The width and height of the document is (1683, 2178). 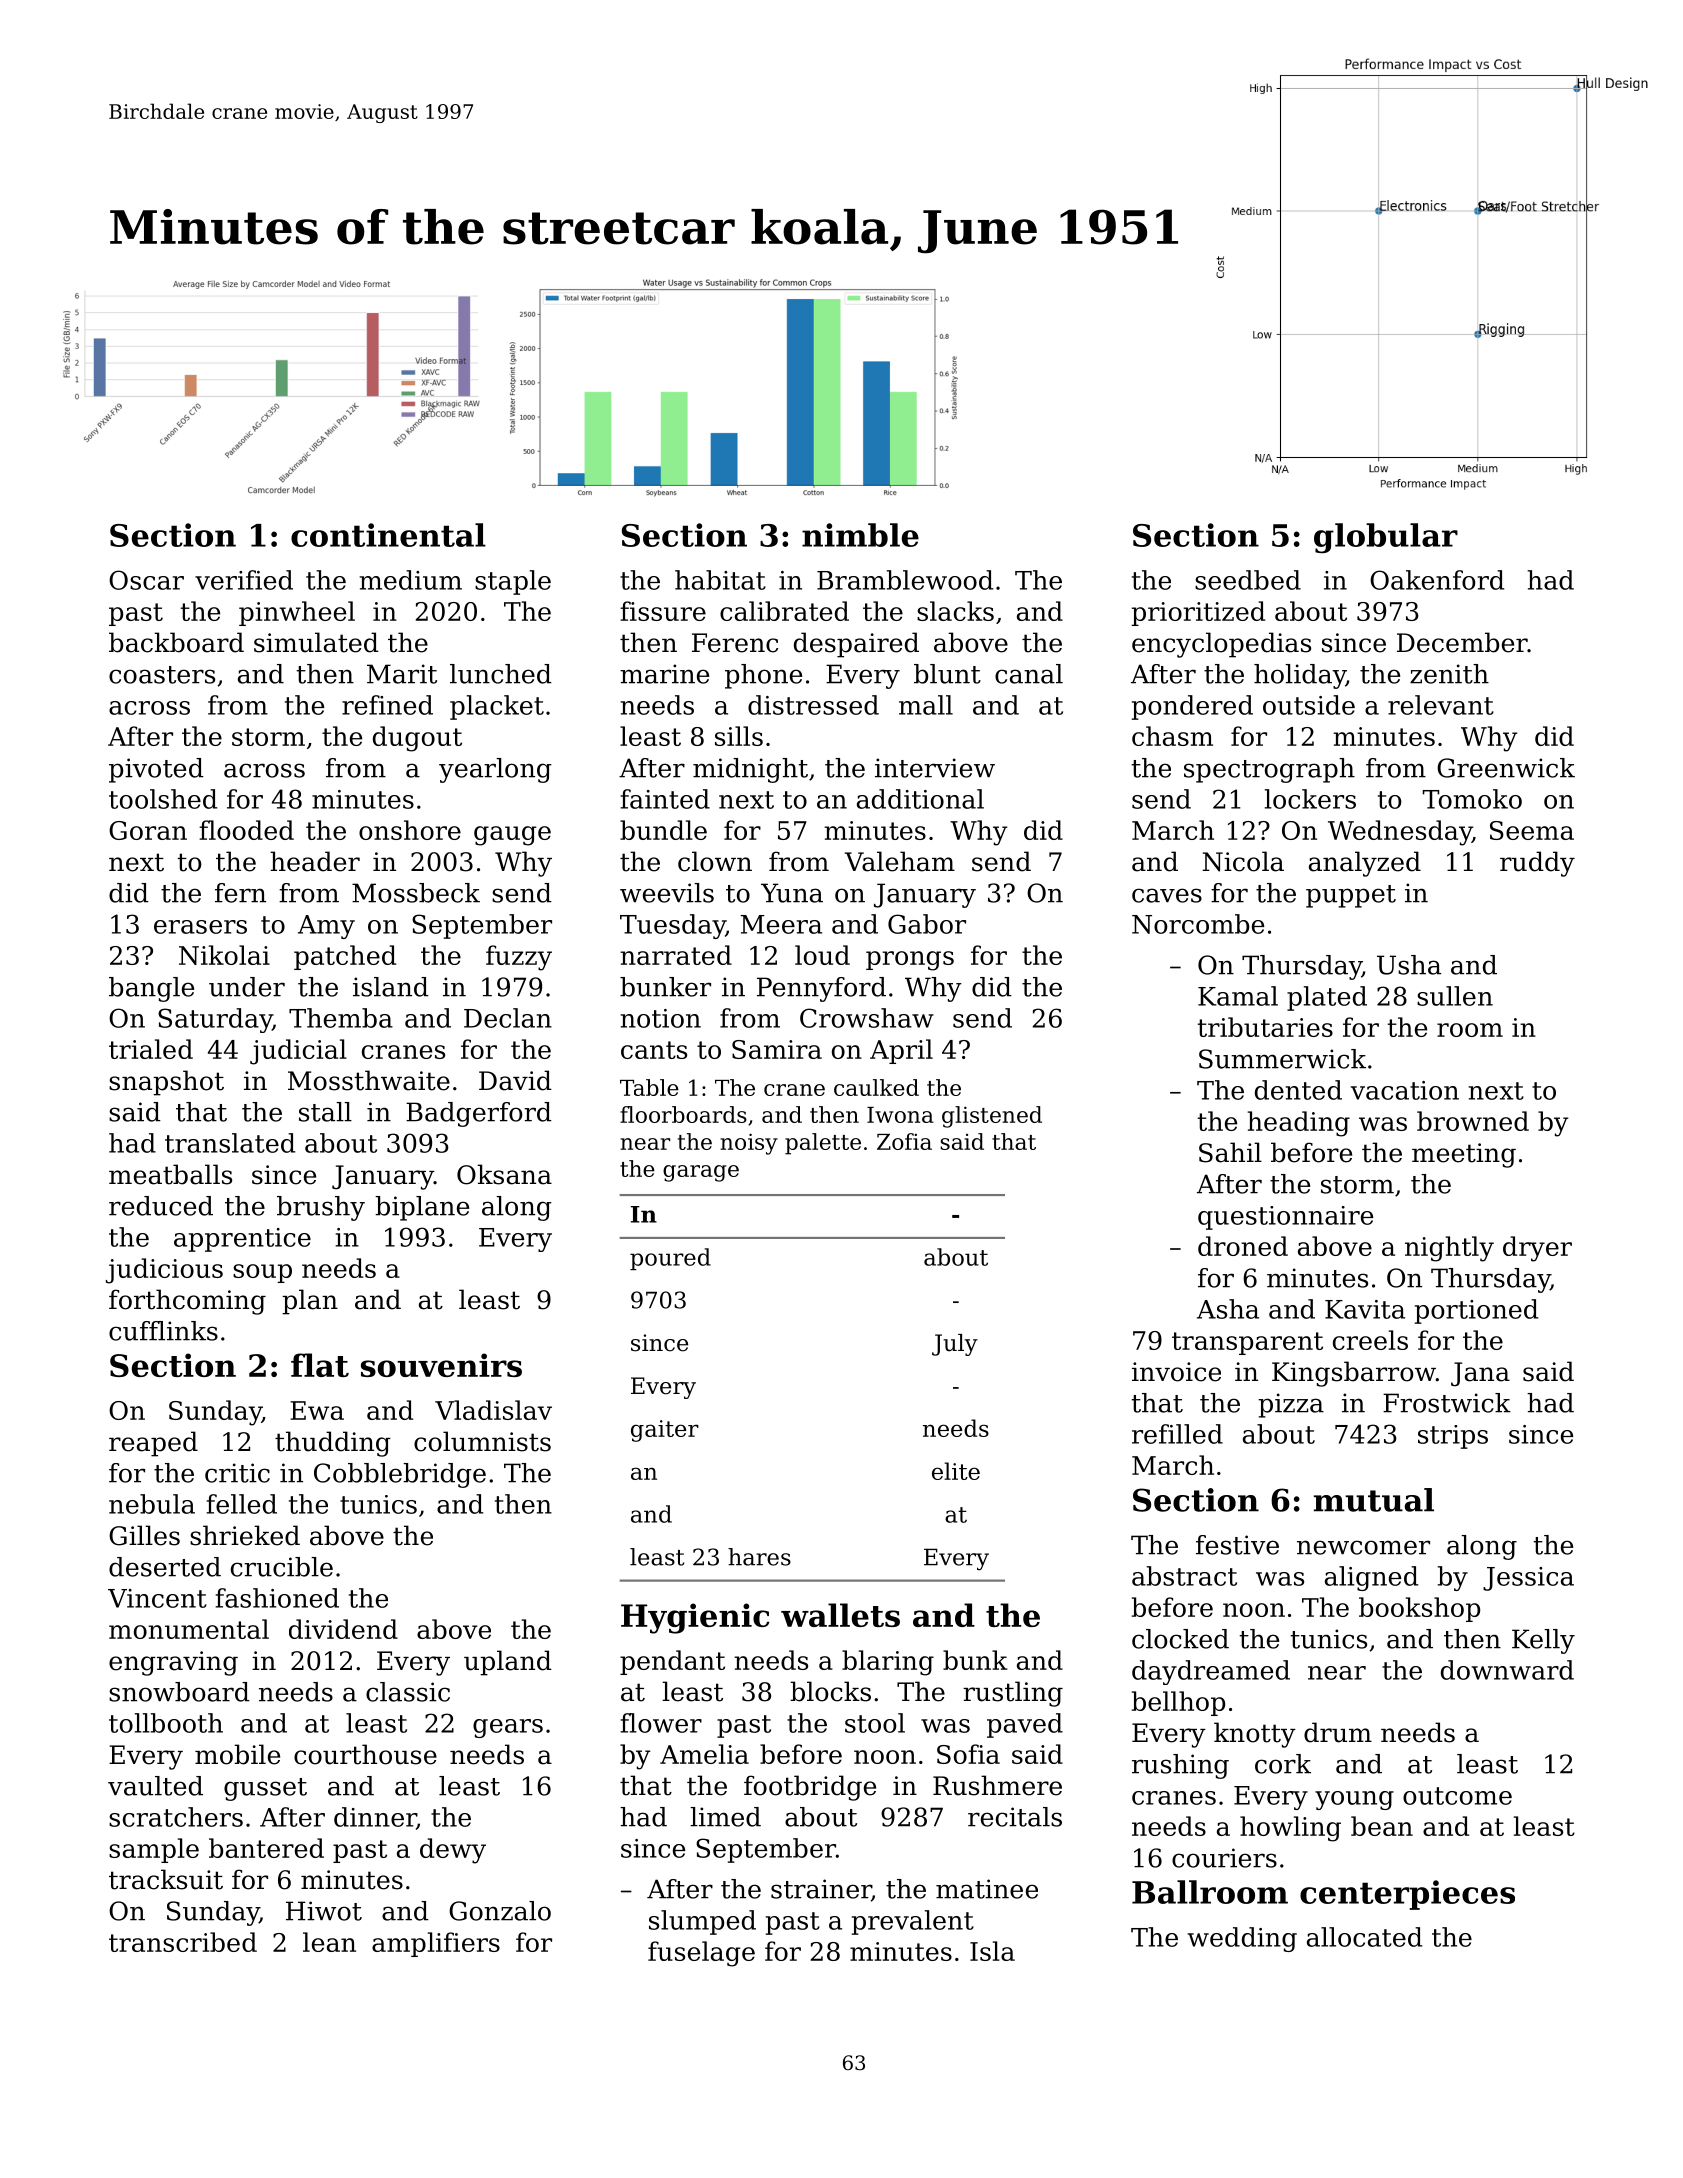 I want to click on outcome, so click(x=1457, y=1796).
